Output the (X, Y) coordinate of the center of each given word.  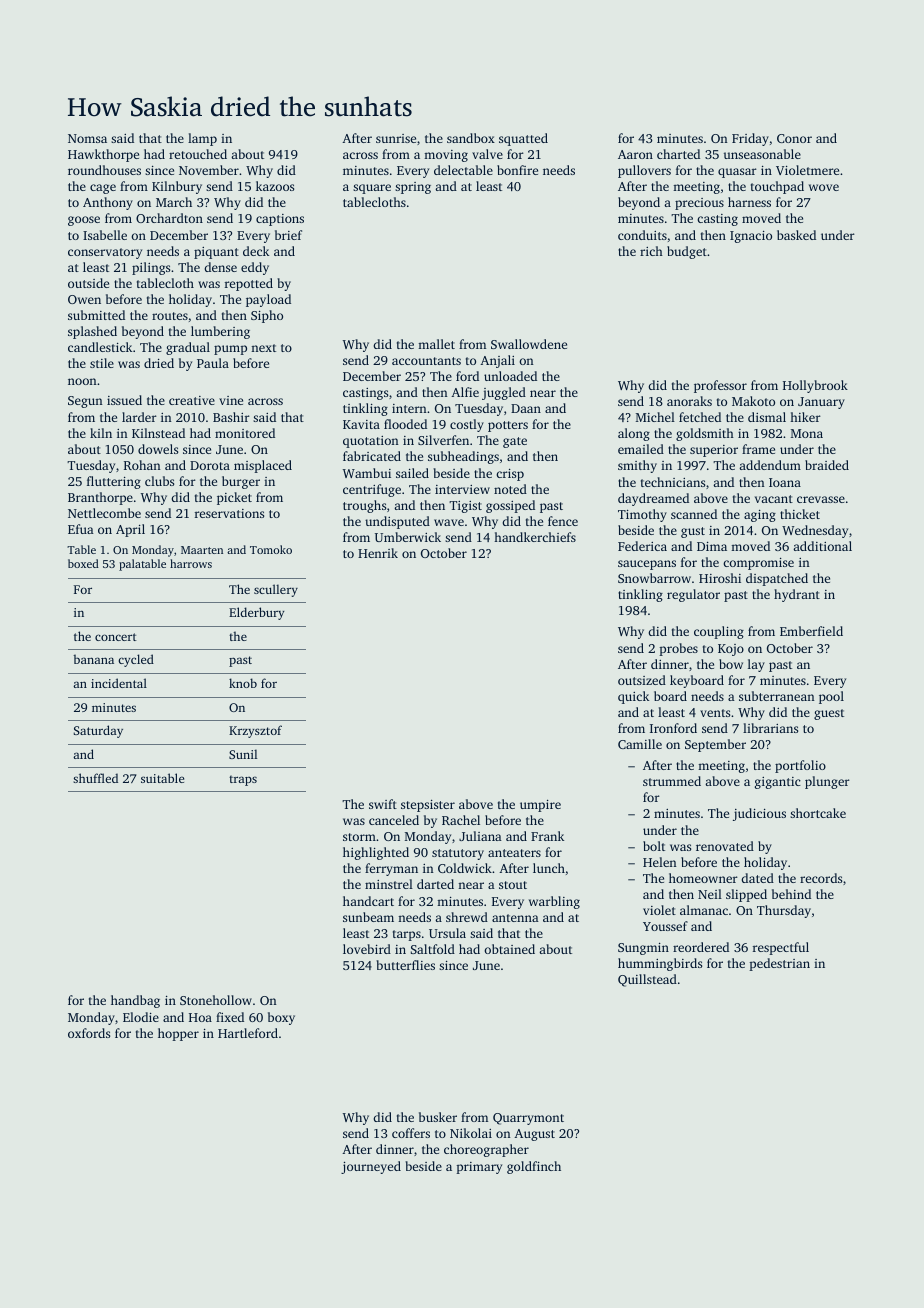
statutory (458, 854)
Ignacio (751, 237)
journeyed (371, 1167)
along (634, 434)
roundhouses (104, 170)
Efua (81, 529)
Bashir (231, 417)
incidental (119, 683)
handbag (135, 1001)
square (372, 189)
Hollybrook (815, 386)
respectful (781, 948)
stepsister (428, 806)
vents (715, 713)
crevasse (821, 499)
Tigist (465, 507)
